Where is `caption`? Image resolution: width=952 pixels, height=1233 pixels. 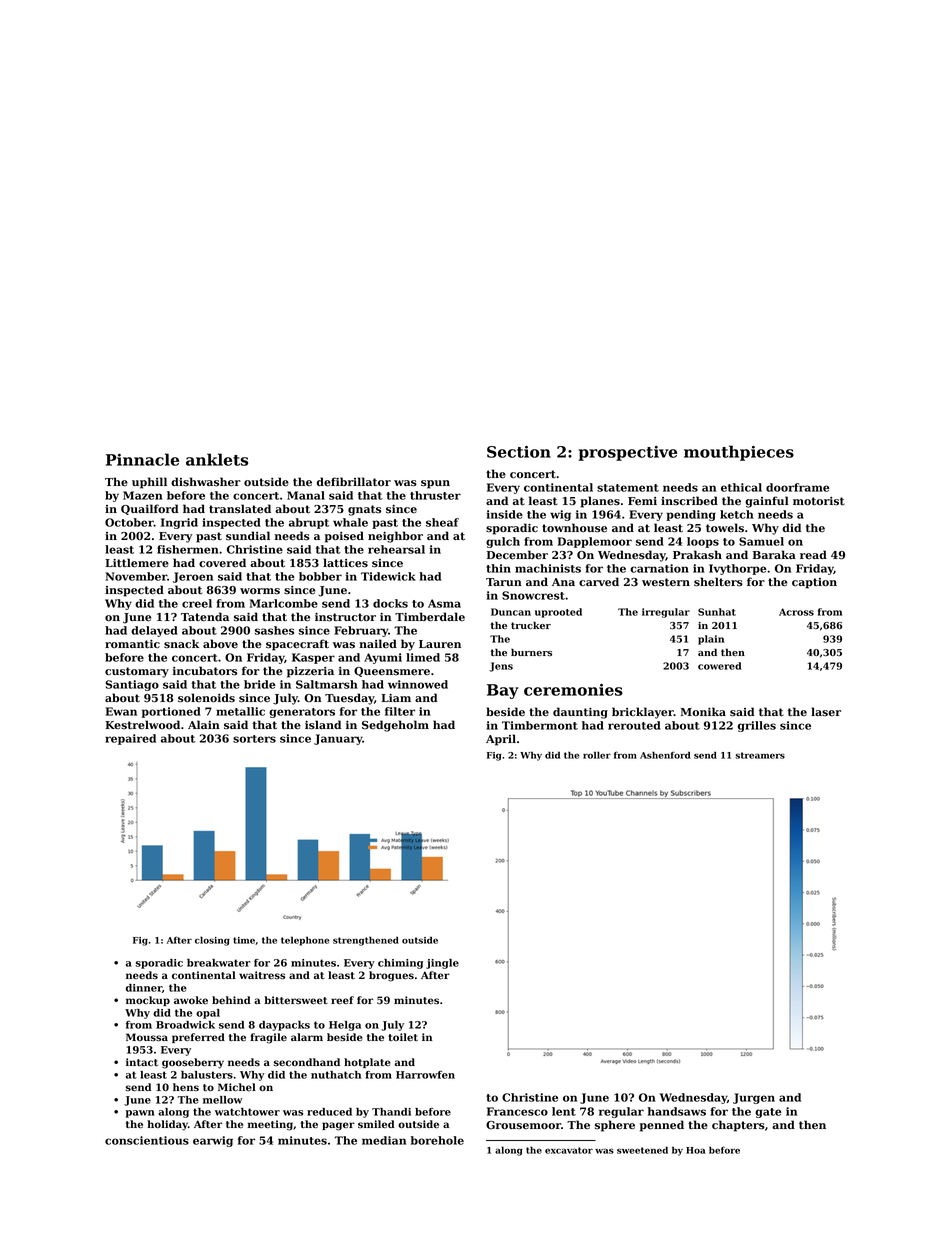
caption is located at coordinates (814, 583).
